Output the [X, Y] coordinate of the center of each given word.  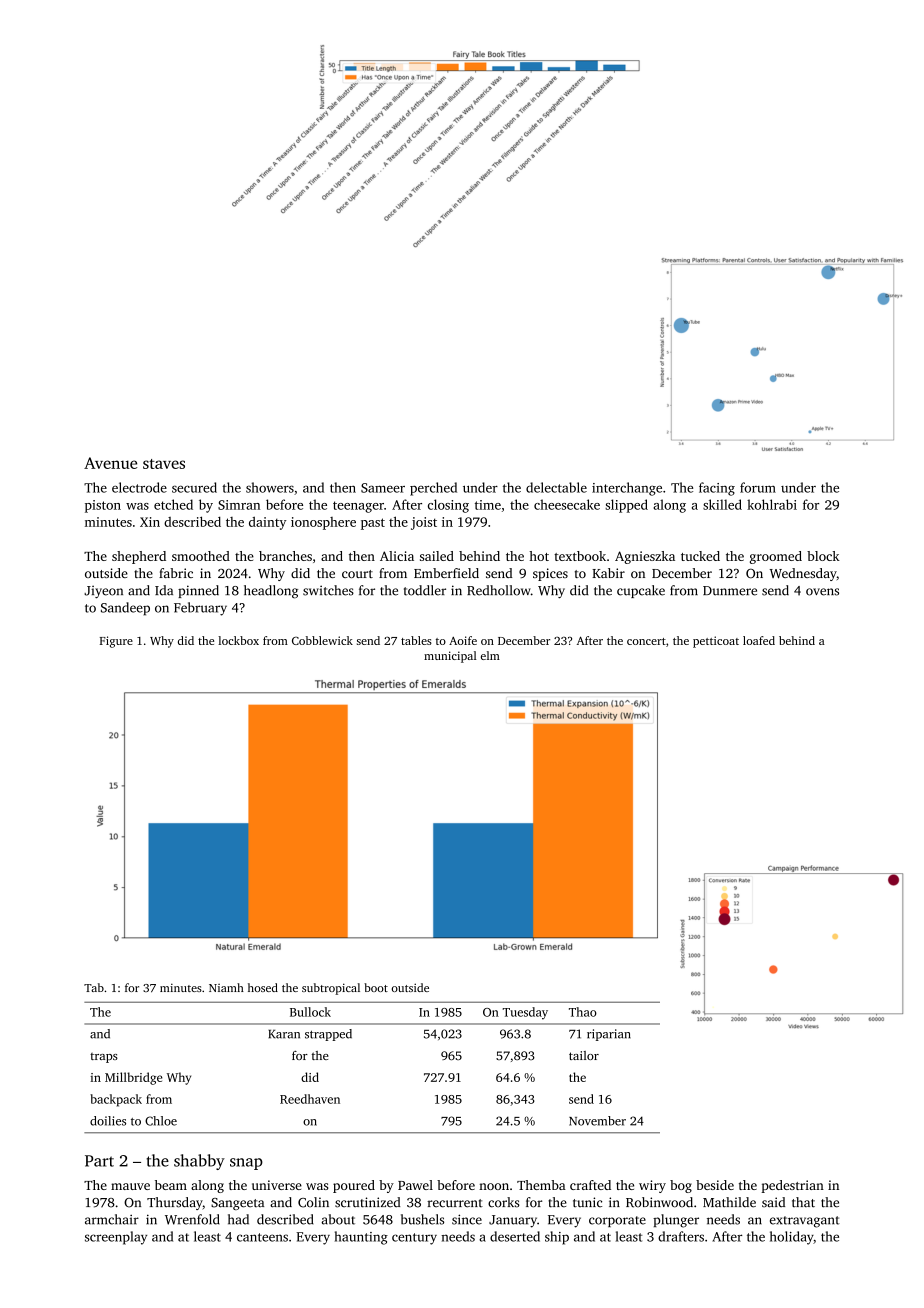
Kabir [608, 573]
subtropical [331, 989]
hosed [263, 987]
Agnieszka [645, 557]
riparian [609, 1035]
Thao [583, 1012]
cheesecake [567, 504]
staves [164, 464]
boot [376, 987]
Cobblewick [322, 640]
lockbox [238, 640]
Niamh [226, 987]
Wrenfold [192, 1219]
